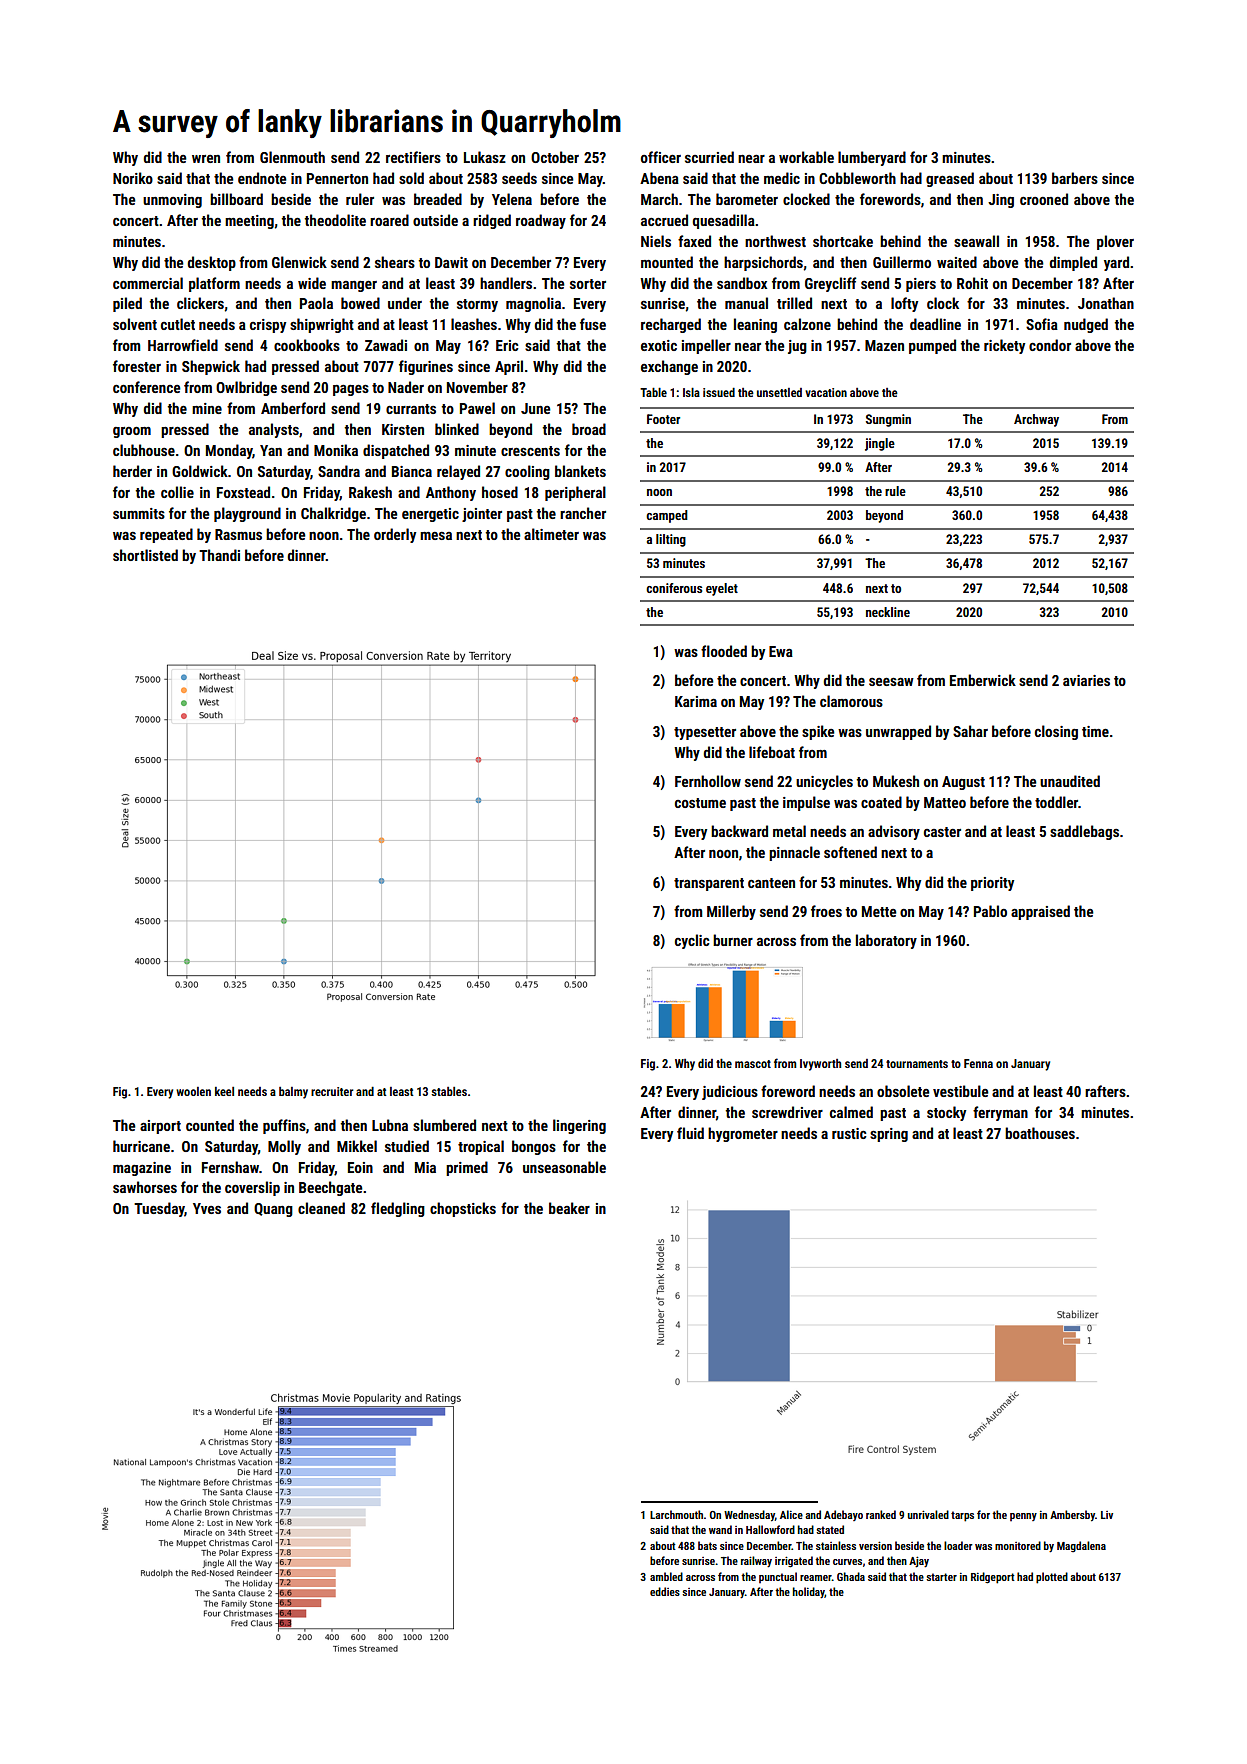 This screenshot has height=1764, width=1247. What do you see at coordinates (1036, 420) in the screenshot?
I see `Archway` at bounding box center [1036, 420].
